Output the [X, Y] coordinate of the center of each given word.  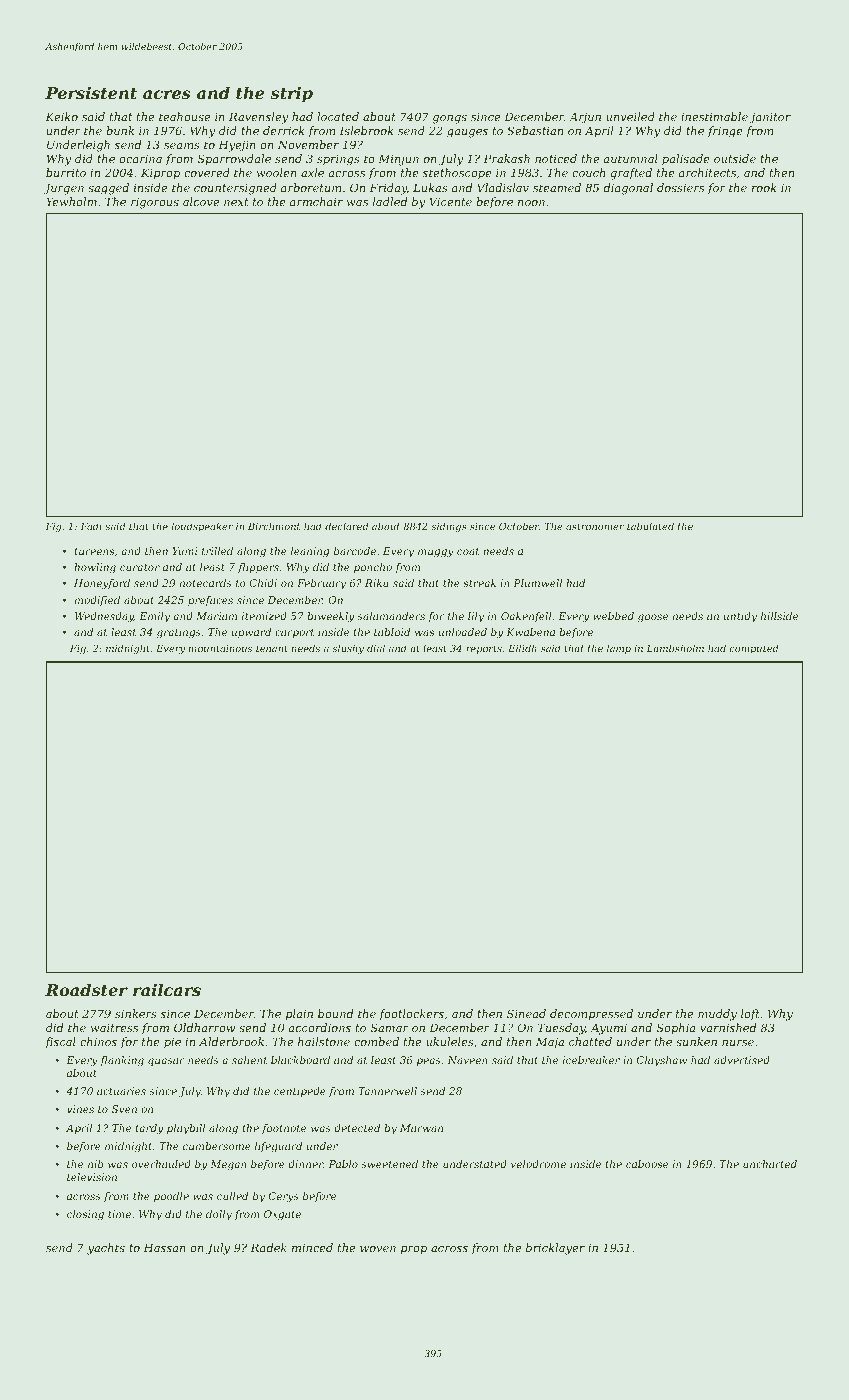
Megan [228, 1165]
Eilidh [522, 648]
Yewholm [72, 201]
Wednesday [104, 617]
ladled [390, 201]
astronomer [595, 526]
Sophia [676, 1028]
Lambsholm [675, 648]
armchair [316, 201]
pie [172, 1043]
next [236, 202]
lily [476, 617]
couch [588, 172]
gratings [179, 633]
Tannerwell [387, 1091]
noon [531, 203]
